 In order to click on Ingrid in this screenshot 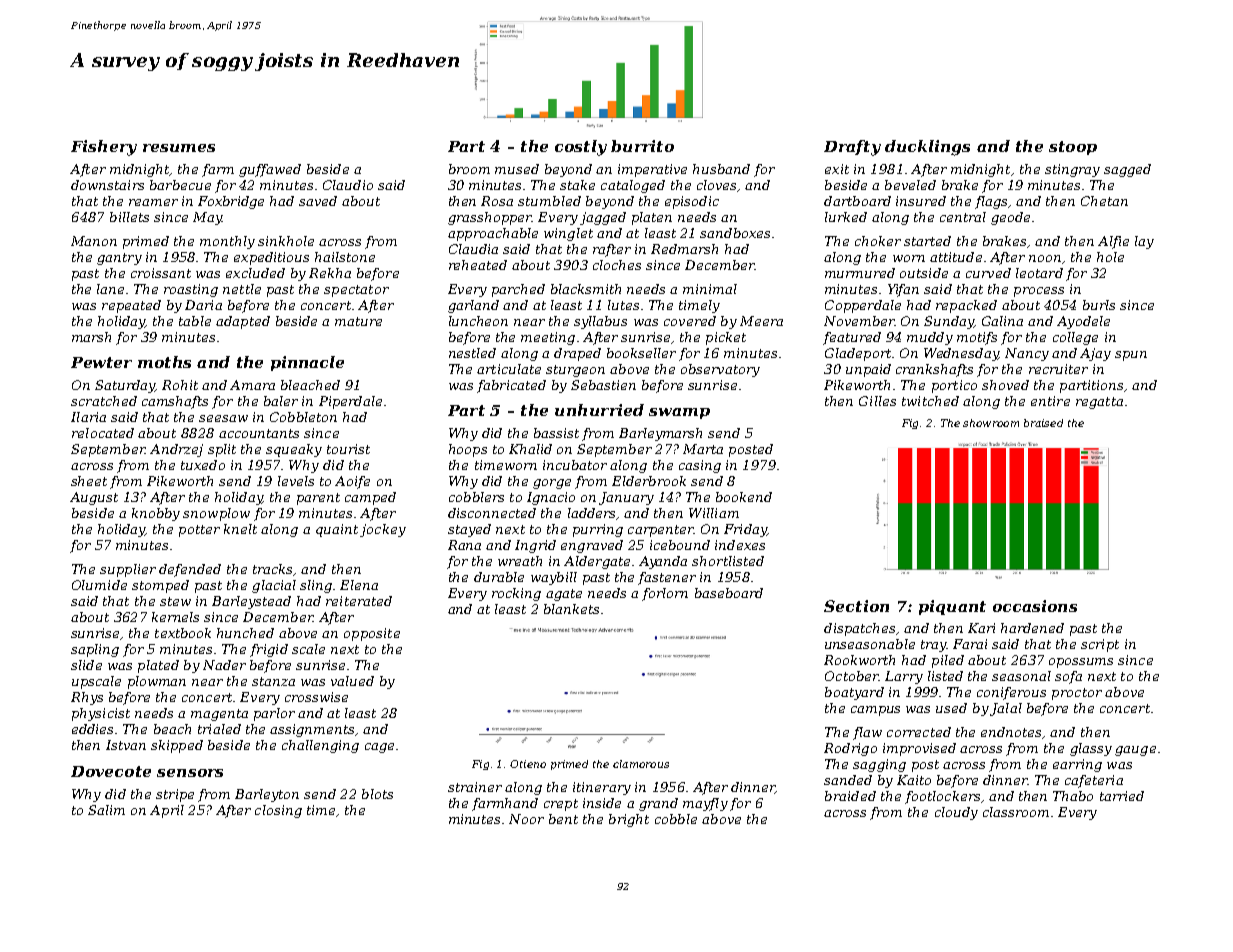, I will do `click(535, 546)`.
